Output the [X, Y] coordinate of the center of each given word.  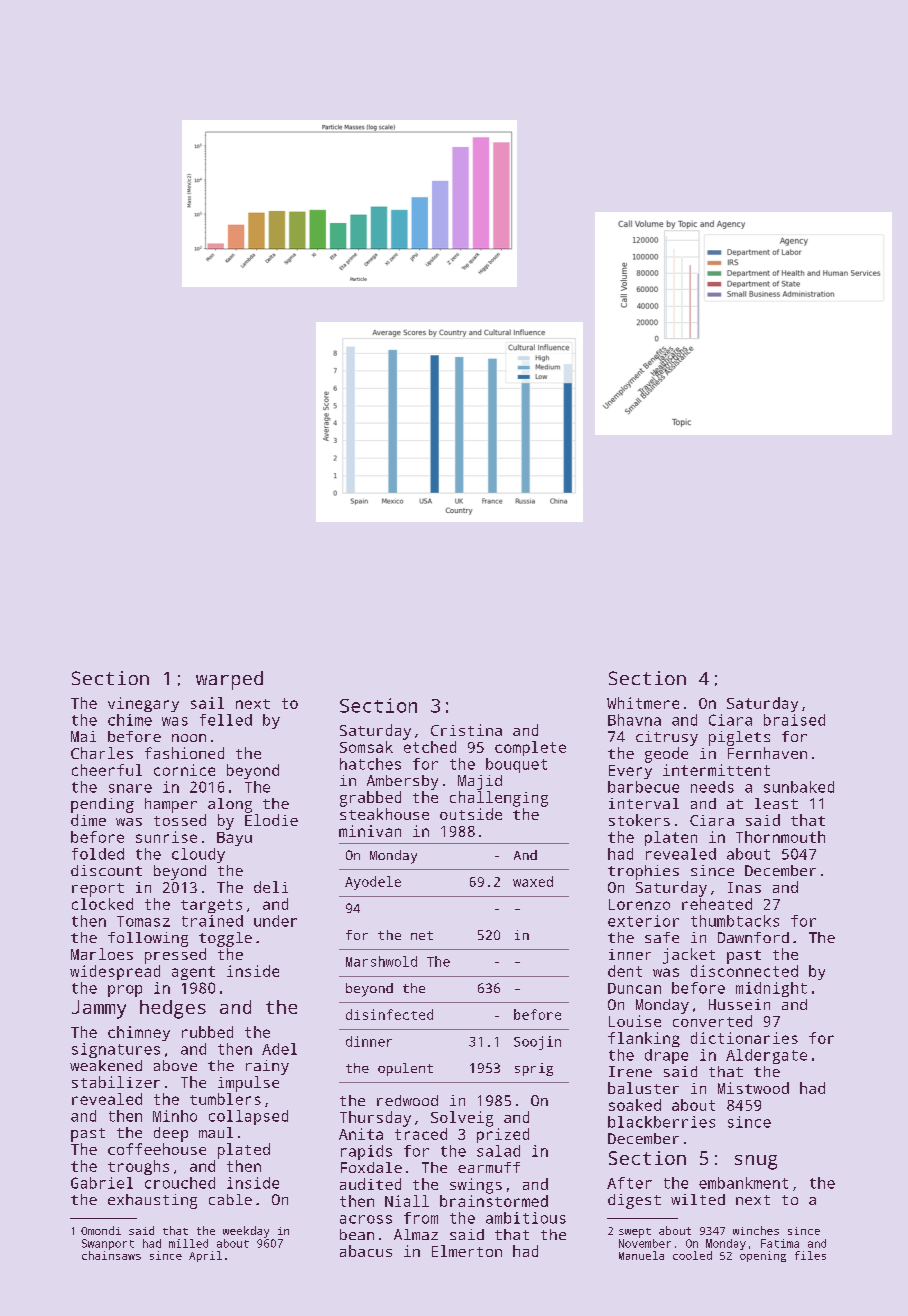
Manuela [641, 1255]
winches [756, 1230]
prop [125, 991]
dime [88, 820]
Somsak [366, 747]
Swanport [108, 1244]
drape [666, 1056]
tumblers [225, 1099]
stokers [639, 820]
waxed [533, 881]
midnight [771, 989]
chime [130, 720]
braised [794, 720]
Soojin [537, 1043]
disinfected [389, 1014]
